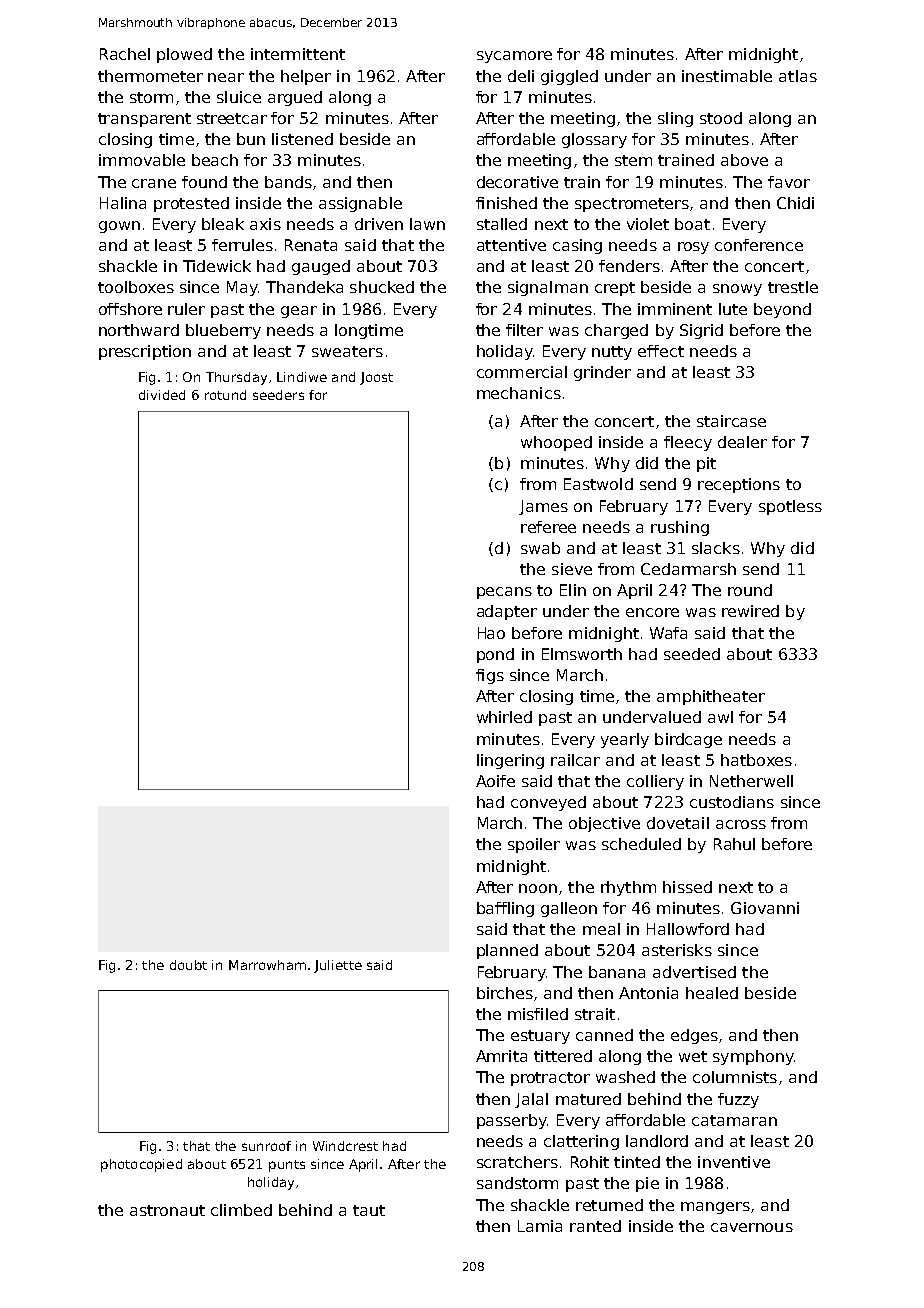  I want to click on sunroof, so click(266, 1146).
